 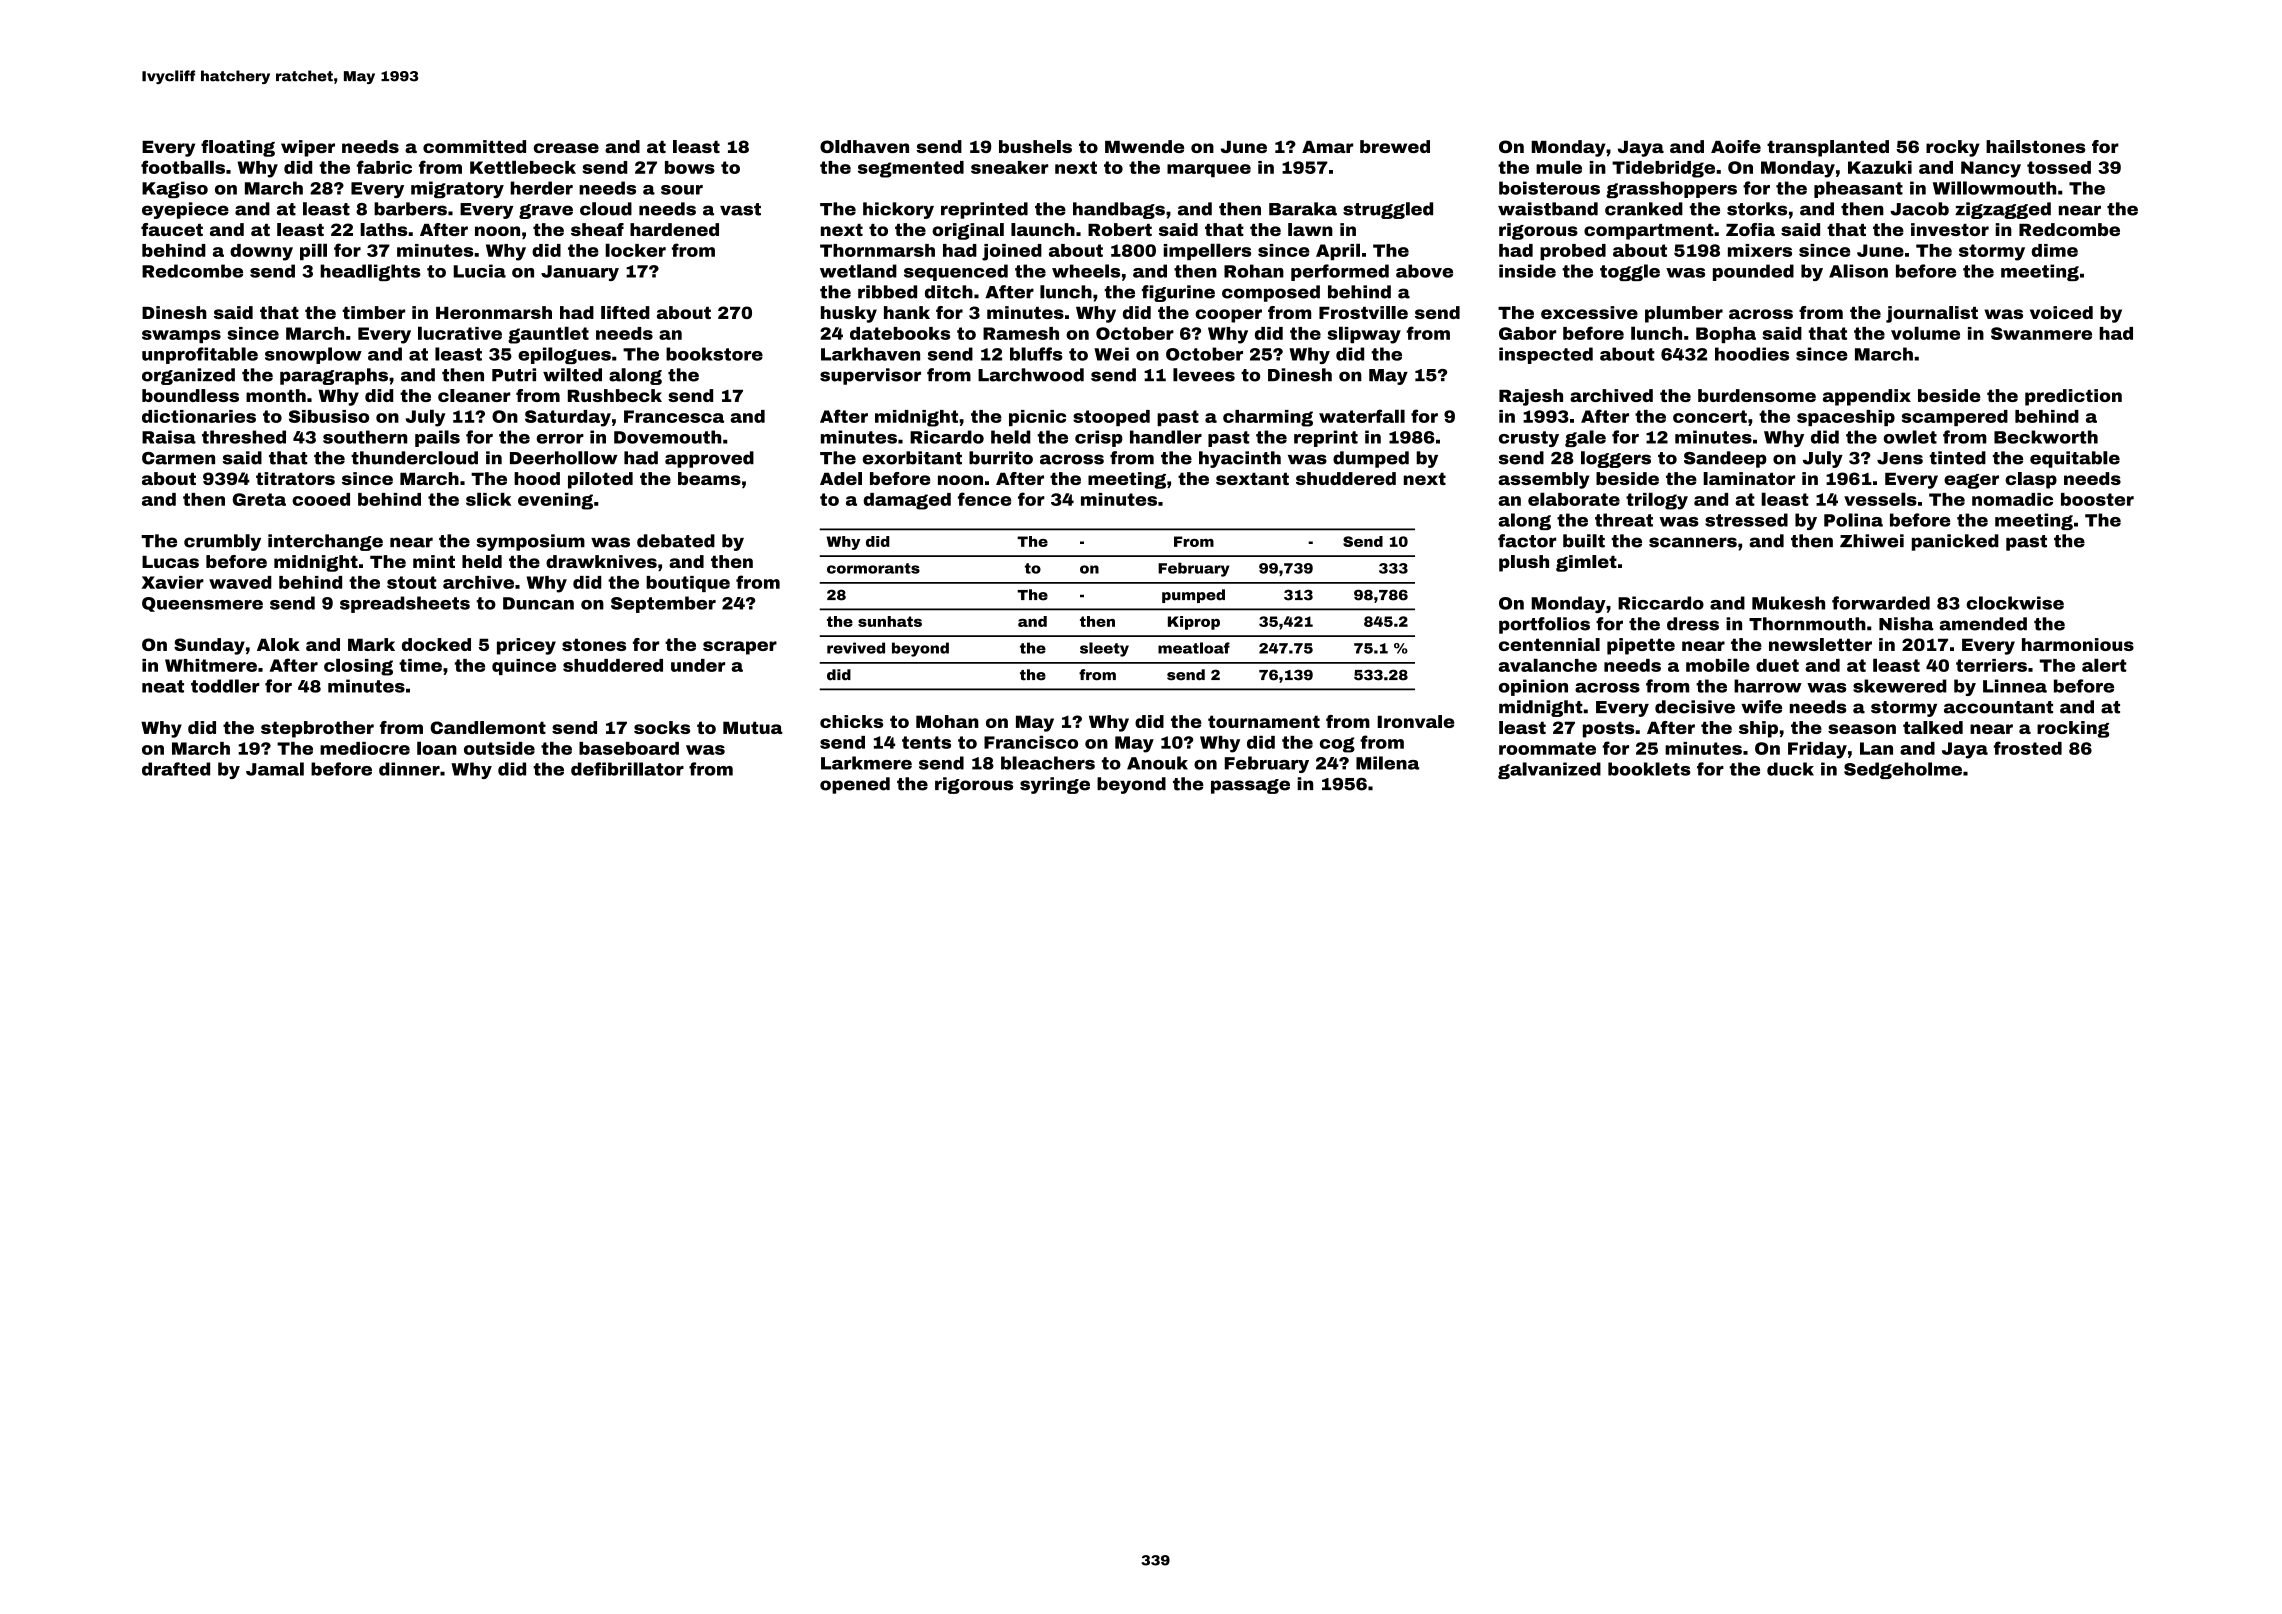 What do you see at coordinates (2073, 397) in the screenshot?
I see `prediction` at bounding box center [2073, 397].
